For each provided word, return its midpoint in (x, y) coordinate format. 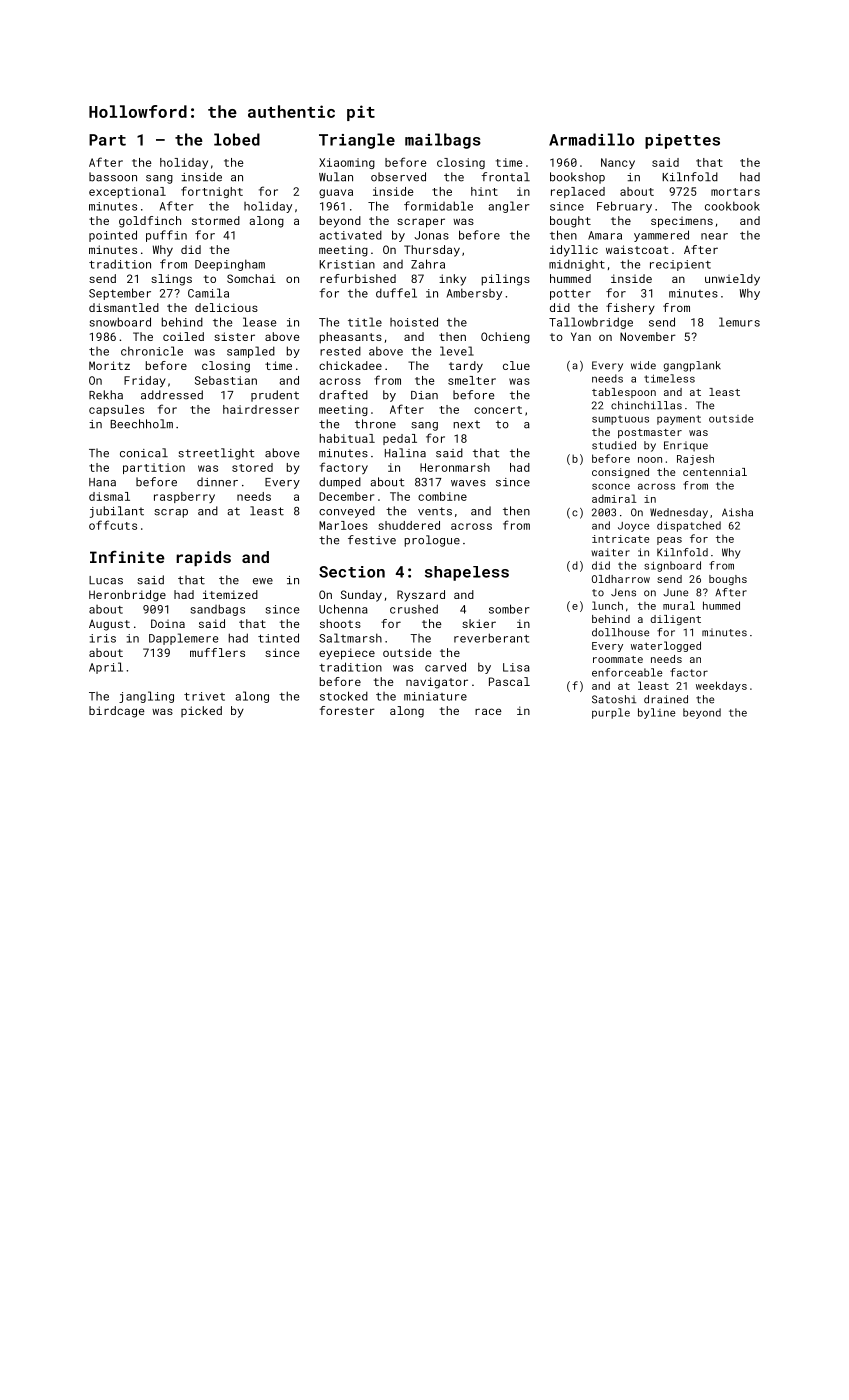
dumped (340, 483)
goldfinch (150, 222)
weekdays (721, 686)
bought (570, 222)
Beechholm (141, 424)
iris (103, 638)
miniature (435, 696)
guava (336, 193)
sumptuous (620, 420)
